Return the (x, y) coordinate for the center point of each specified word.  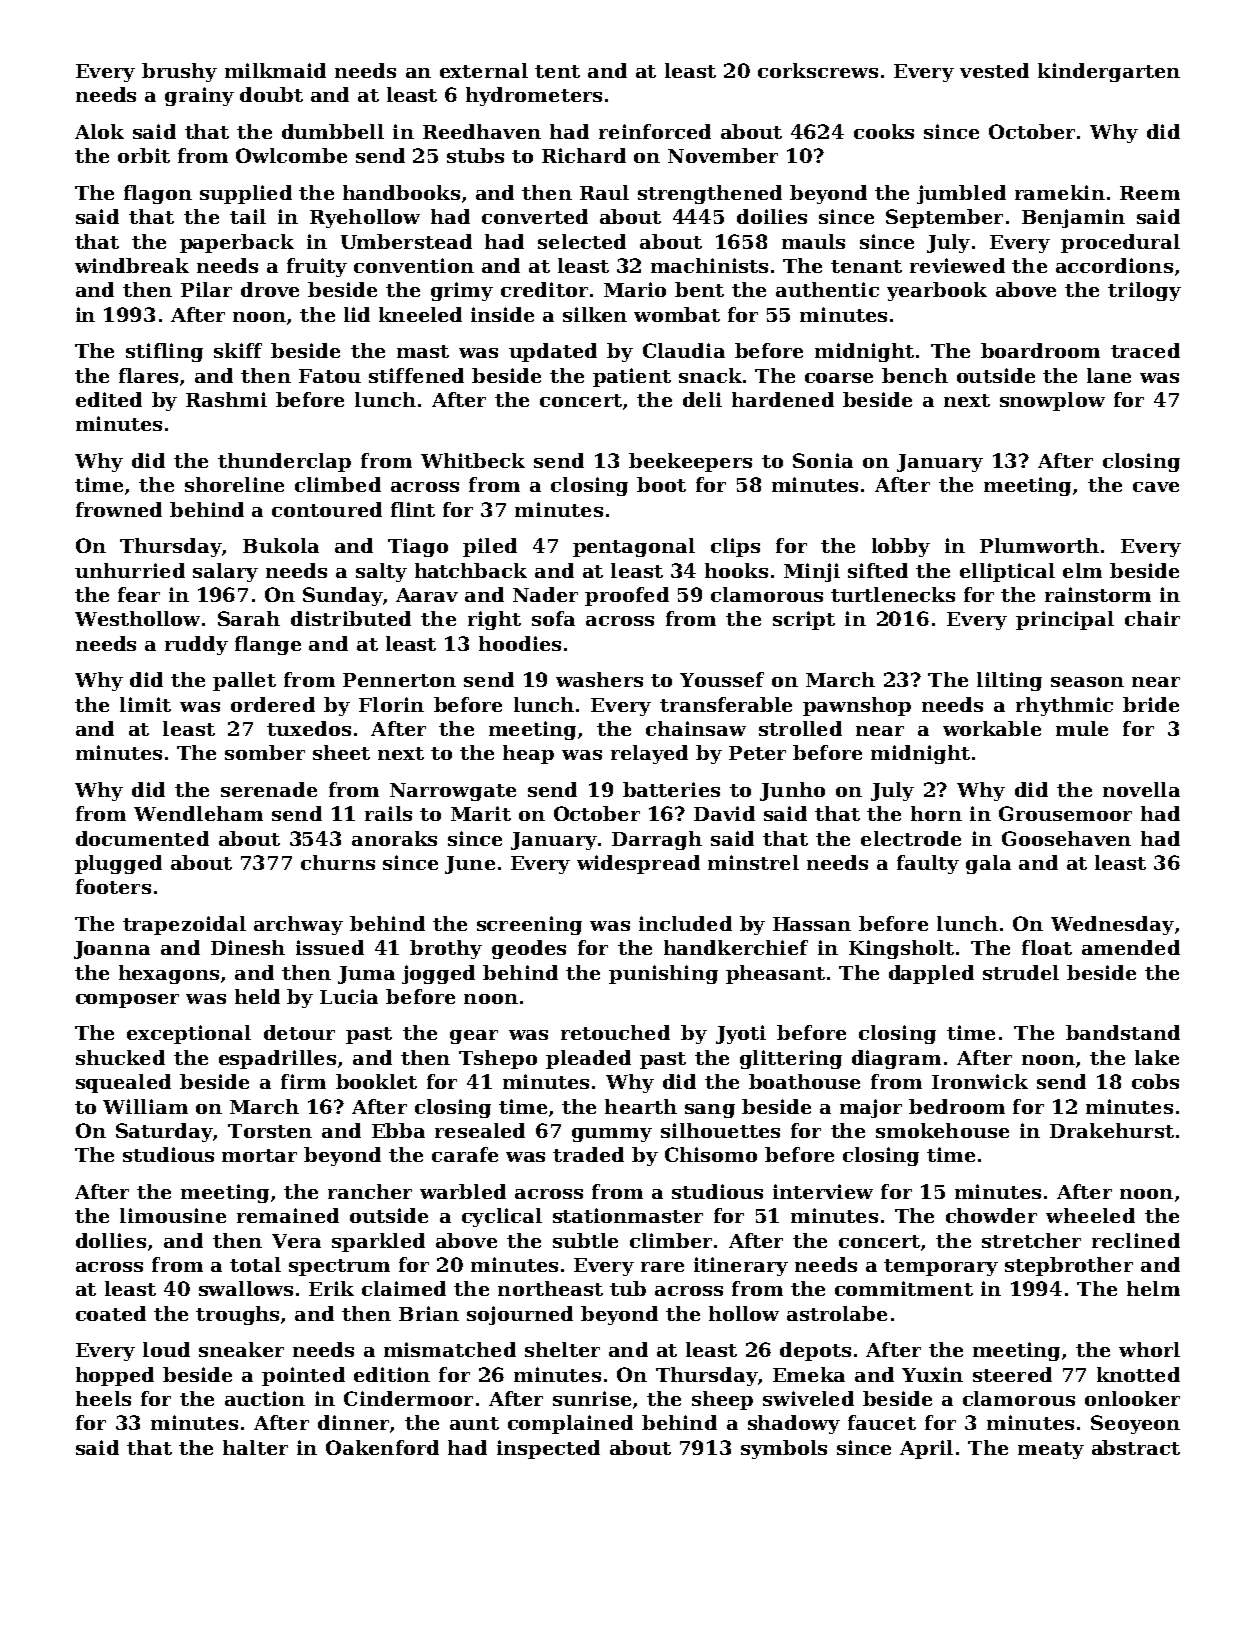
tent (557, 71)
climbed (338, 484)
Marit (481, 813)
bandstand (1123, 1032)
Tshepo (498, 1059)
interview (823, 1191)
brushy (179, 72)
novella (1141, 789)
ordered (273, 704)
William (145, 1106)
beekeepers (690, 462)
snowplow (1052, 401)
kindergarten (1109, 72)
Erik (331, 1288)
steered (1012, 1374)
